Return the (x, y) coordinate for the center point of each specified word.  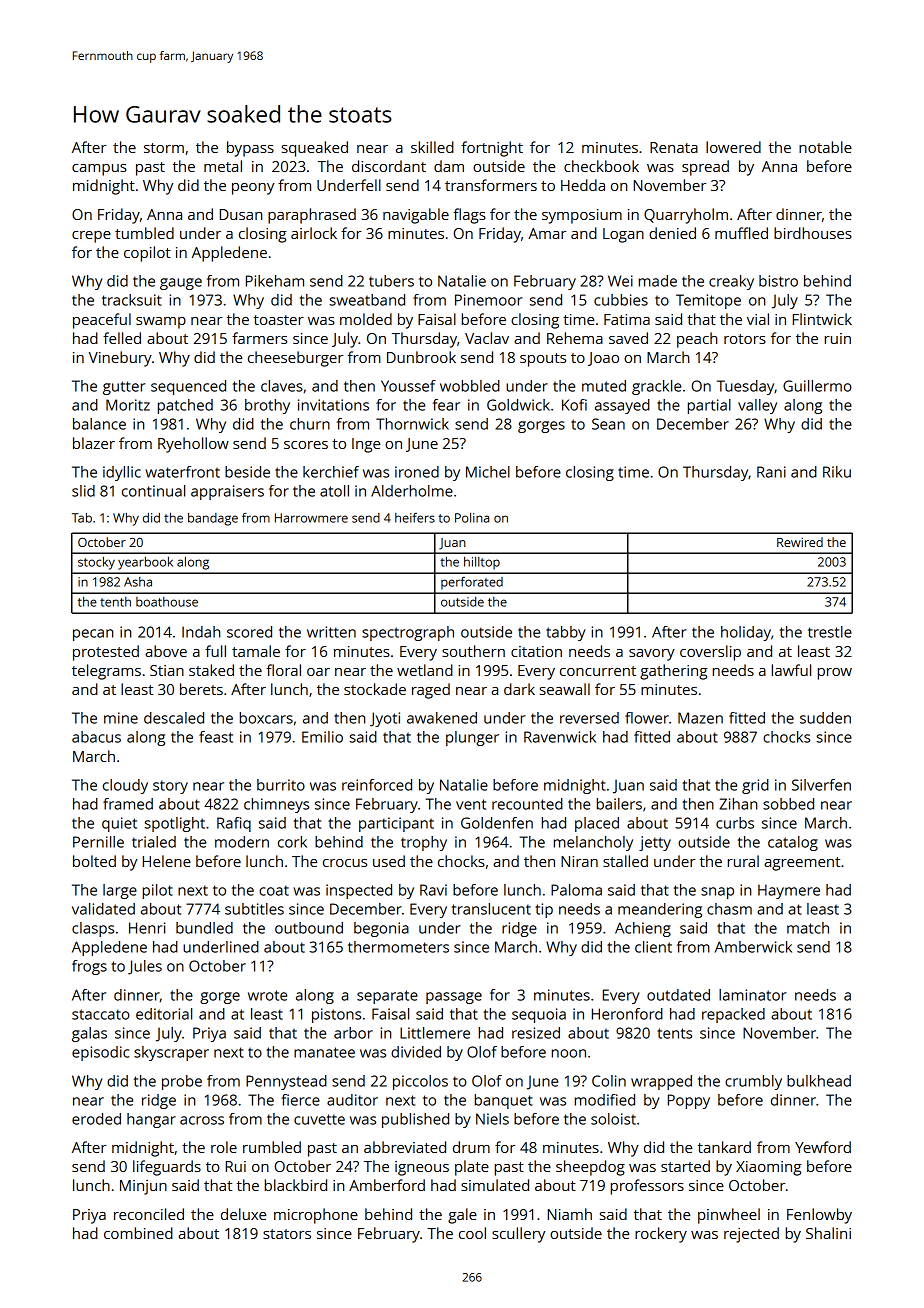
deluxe (243, 1214)
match (808, 928)
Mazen (700, 718)
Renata (674, 147)
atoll (334, 491)
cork (292, 842)
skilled (432, 147)
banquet (504, 1101)
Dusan (241, 214)
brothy (267, 406)
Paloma (576, 890)
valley (757, 406)
